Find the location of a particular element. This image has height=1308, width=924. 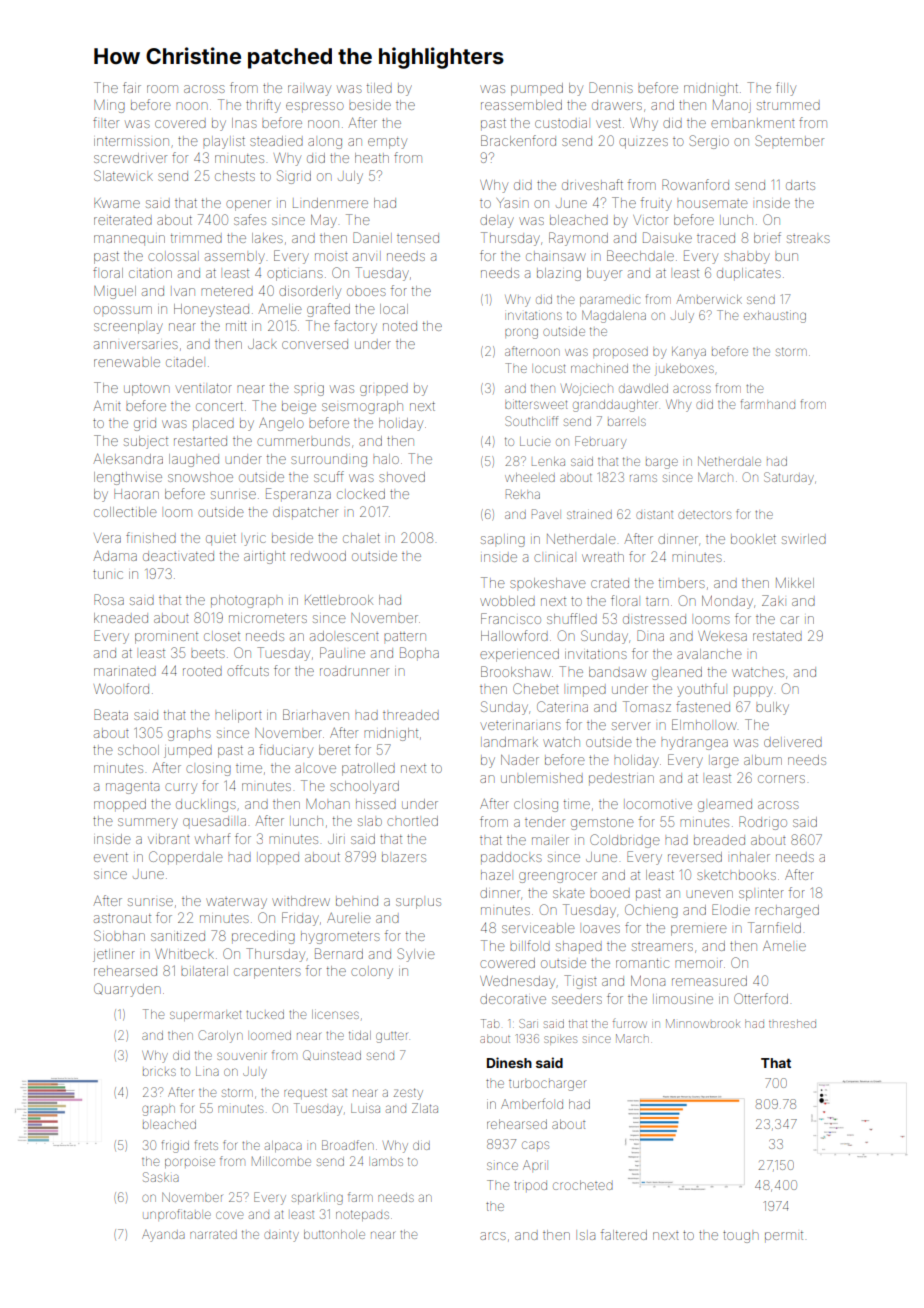

arcs is located at coordinates (493, 1236).
